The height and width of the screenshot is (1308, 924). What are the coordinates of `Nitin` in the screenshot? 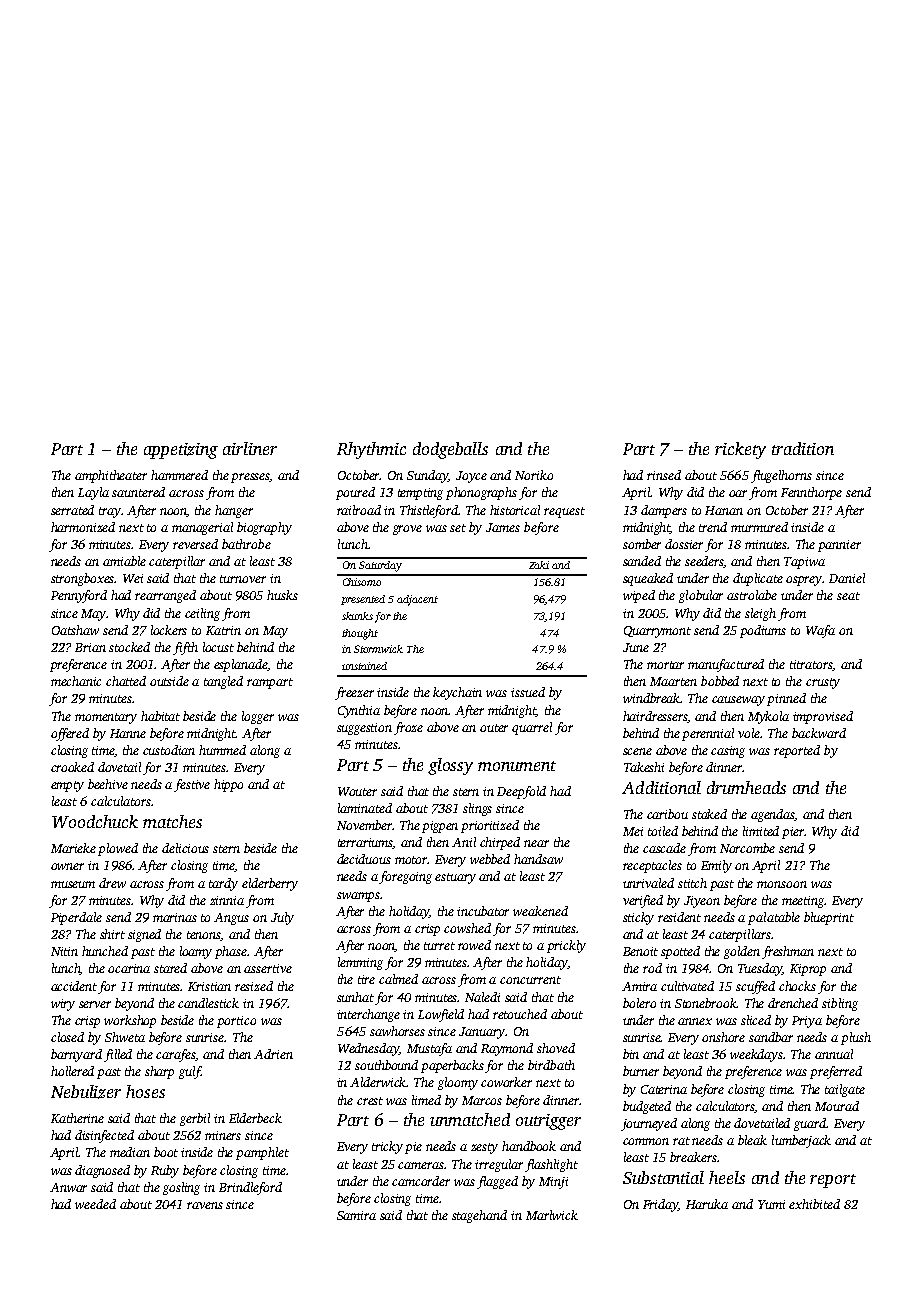 It's located at (64, 951).
